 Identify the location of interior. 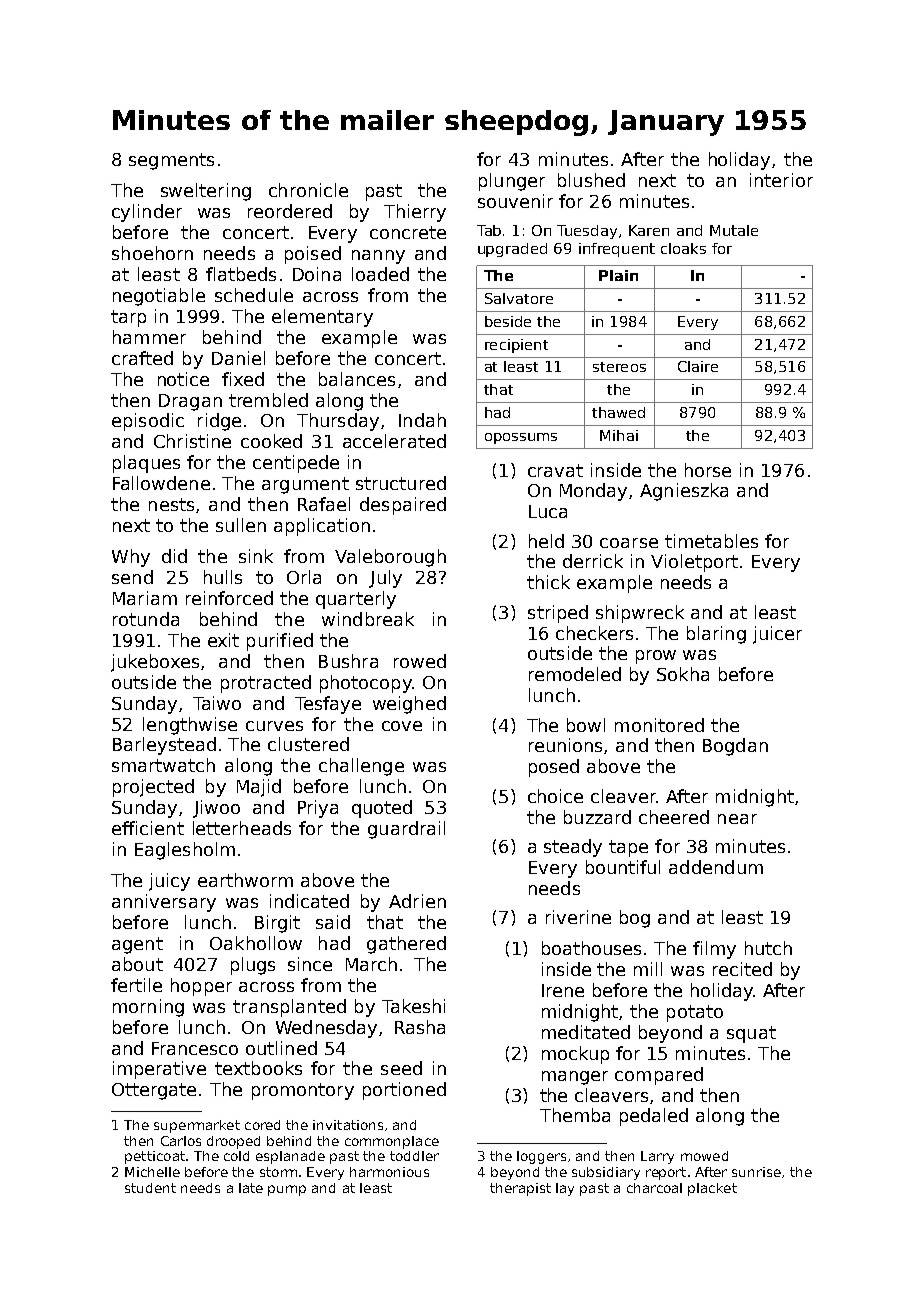
(781, 180).
